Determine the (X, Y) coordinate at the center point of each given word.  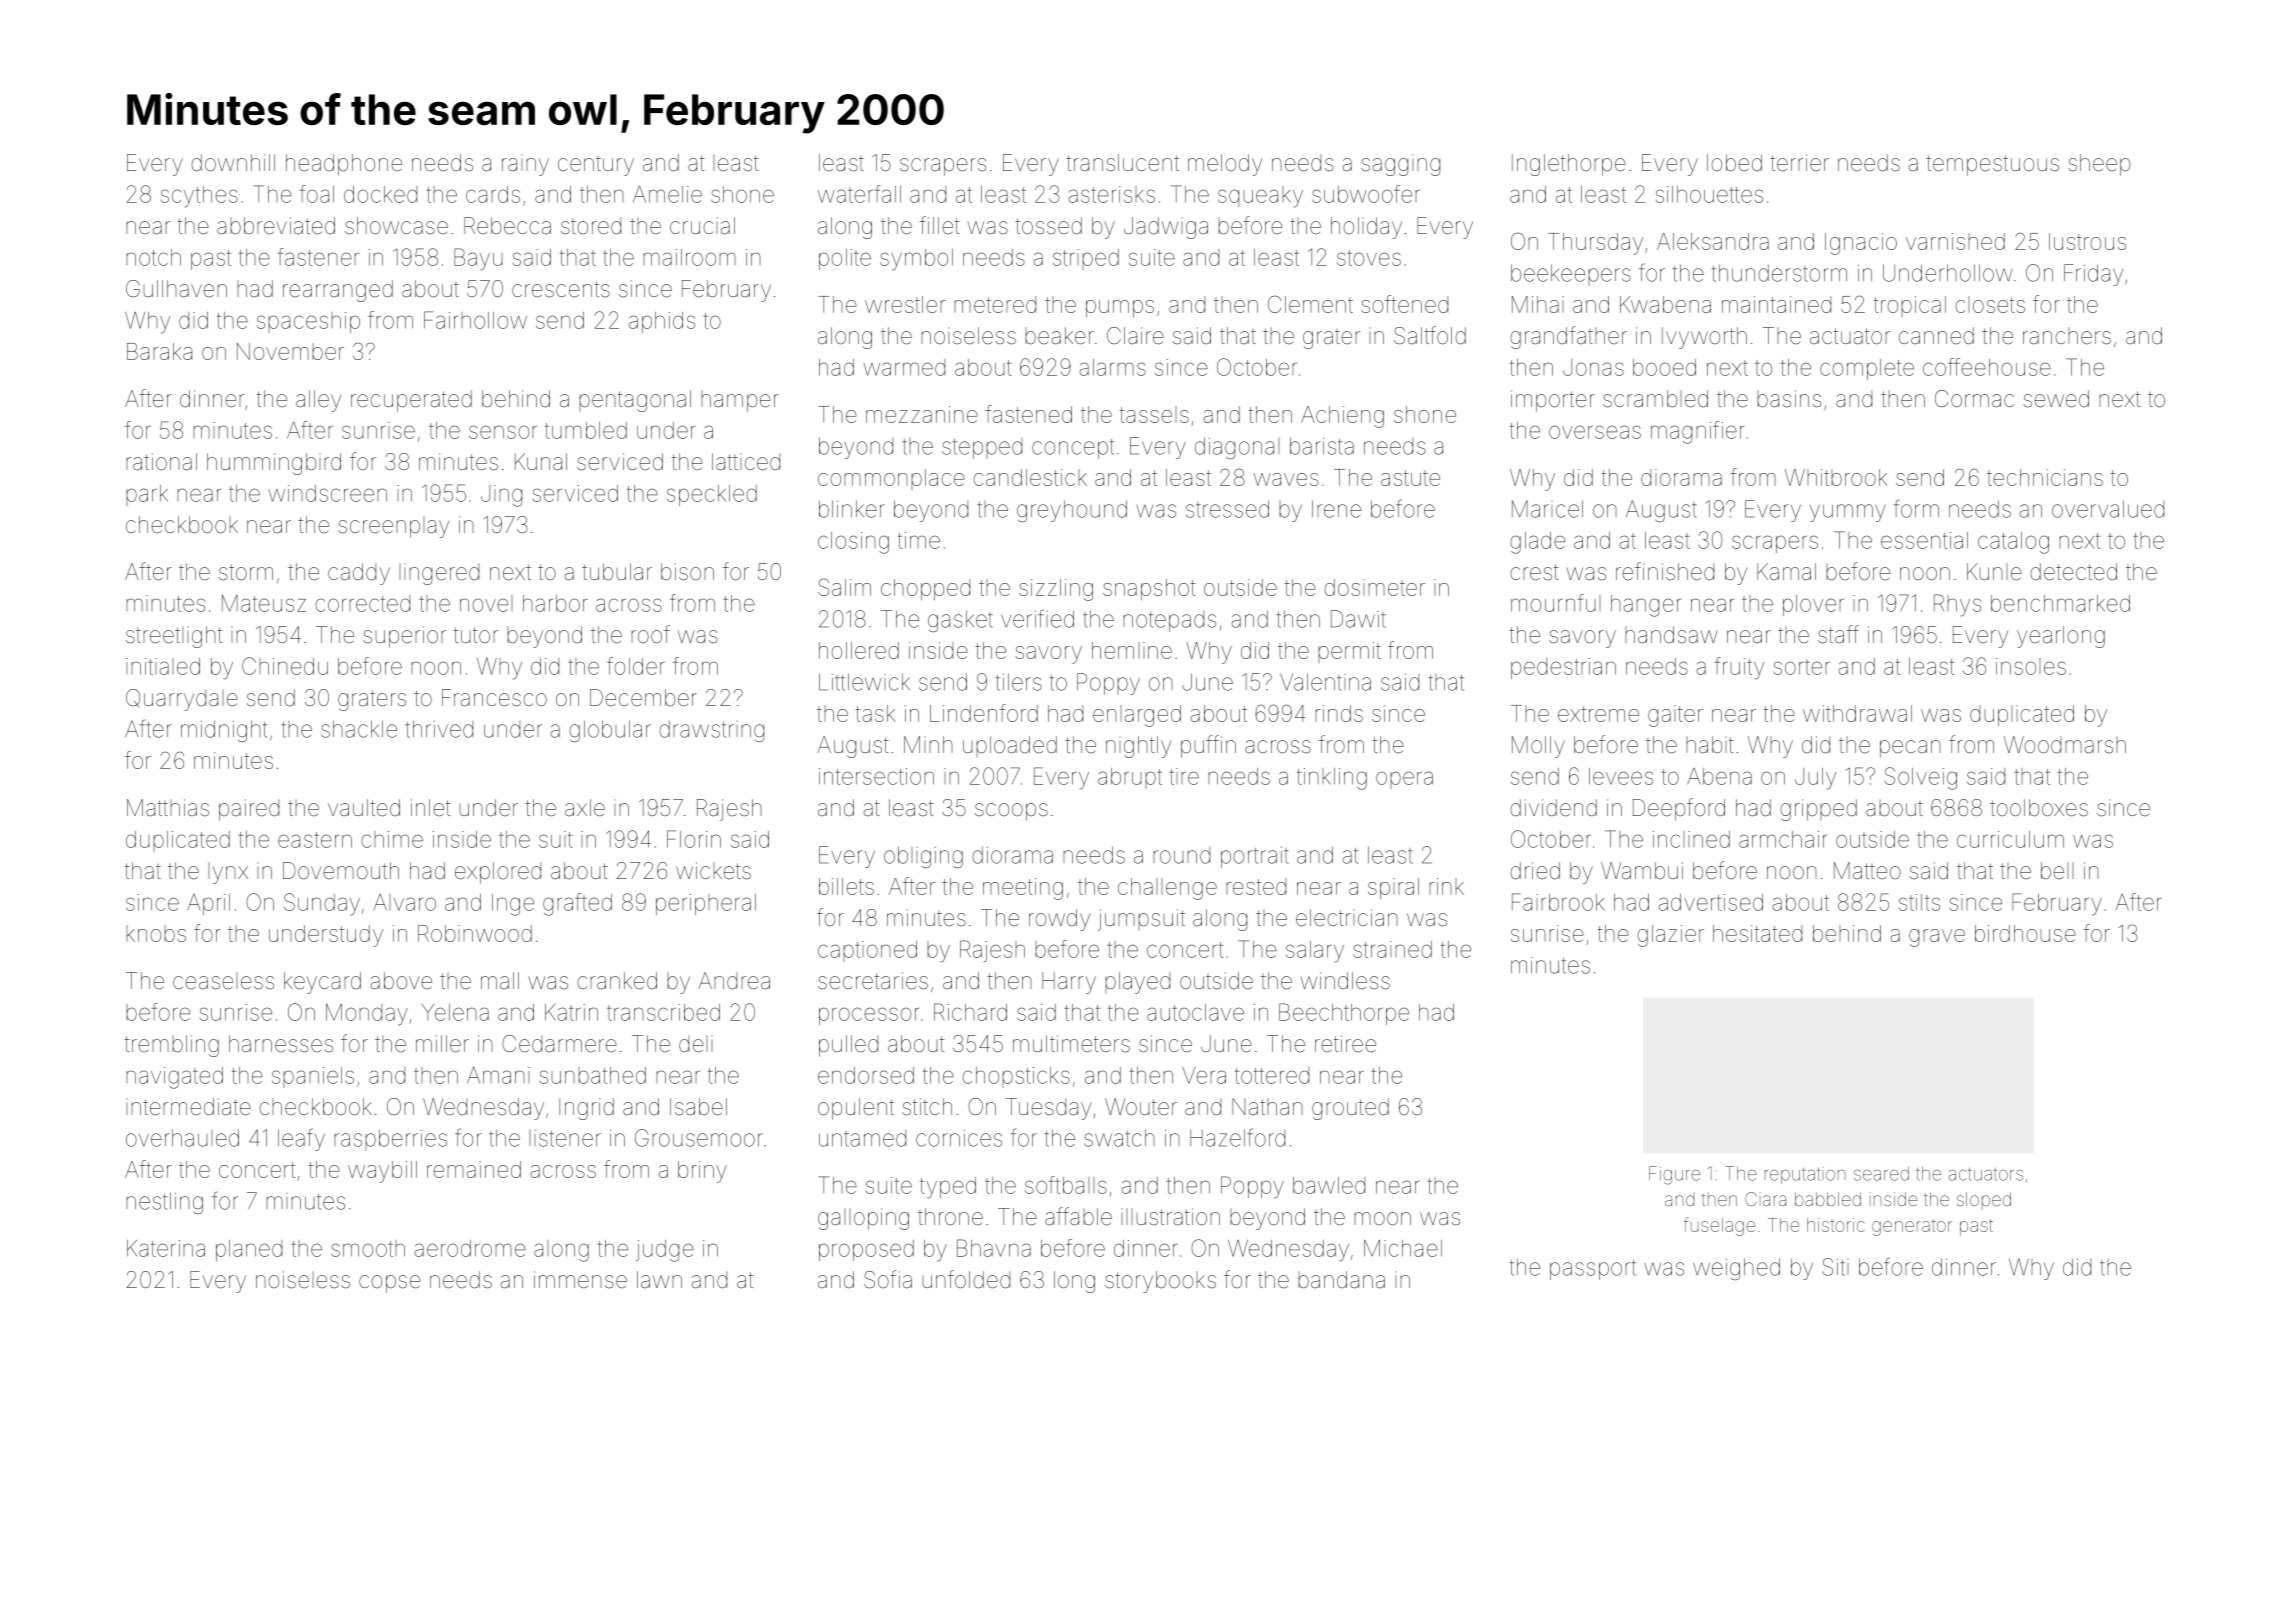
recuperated (411, 401)
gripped (1818, 810)
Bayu (478, 259)
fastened (1028, 414)
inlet (431, 808)
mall (500, 980)
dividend (1553, 808)
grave (1937, 938)
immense (580, 1280)
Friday (2093, 275)
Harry (1069, 983)
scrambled (1655, 399)
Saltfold (1430, 335)
